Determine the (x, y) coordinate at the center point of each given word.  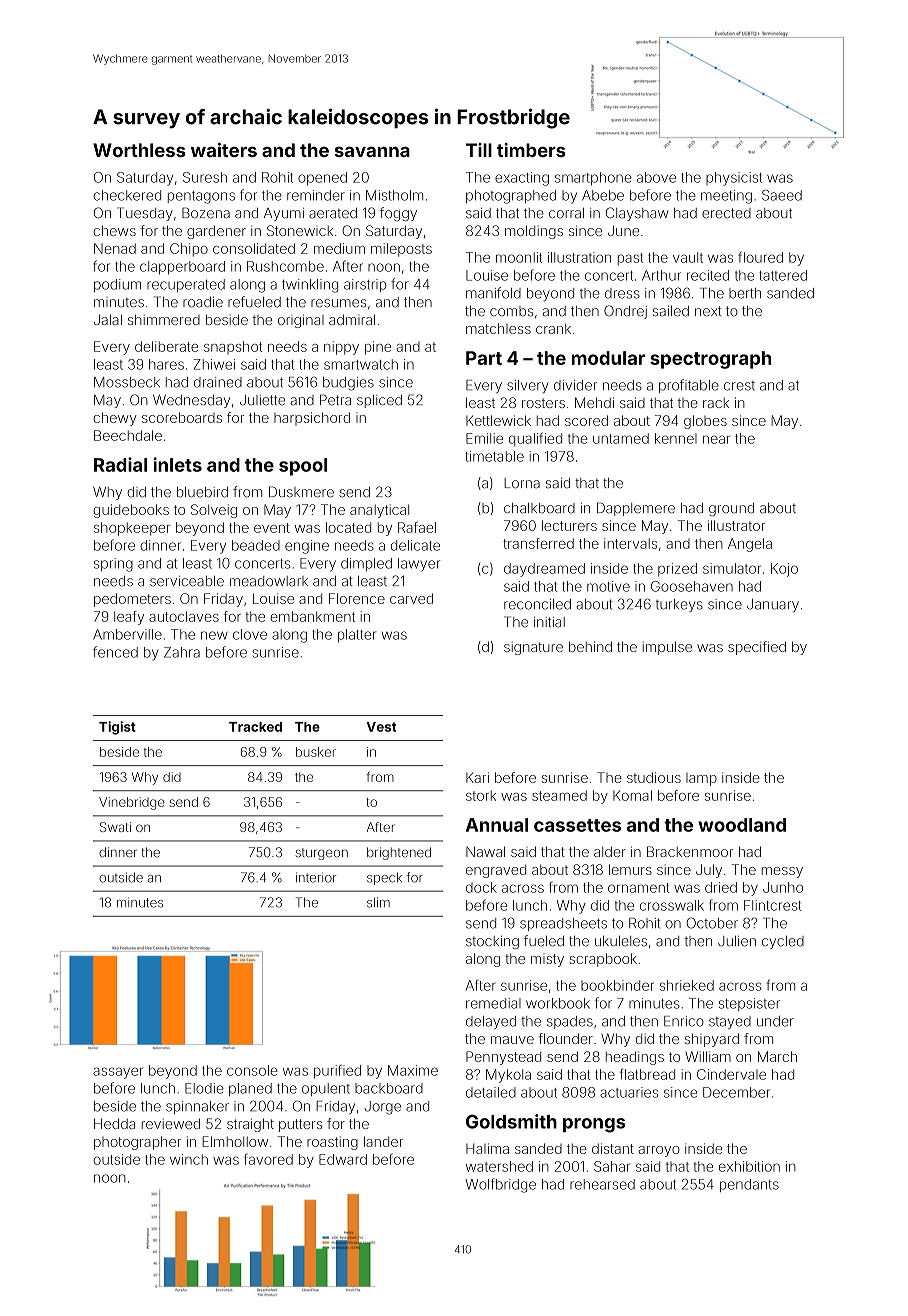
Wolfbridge (500, 1185)
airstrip (365, 285)
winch (189, 1159)
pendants (749, 1185)
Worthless (139, 150)
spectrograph (710, 360)
